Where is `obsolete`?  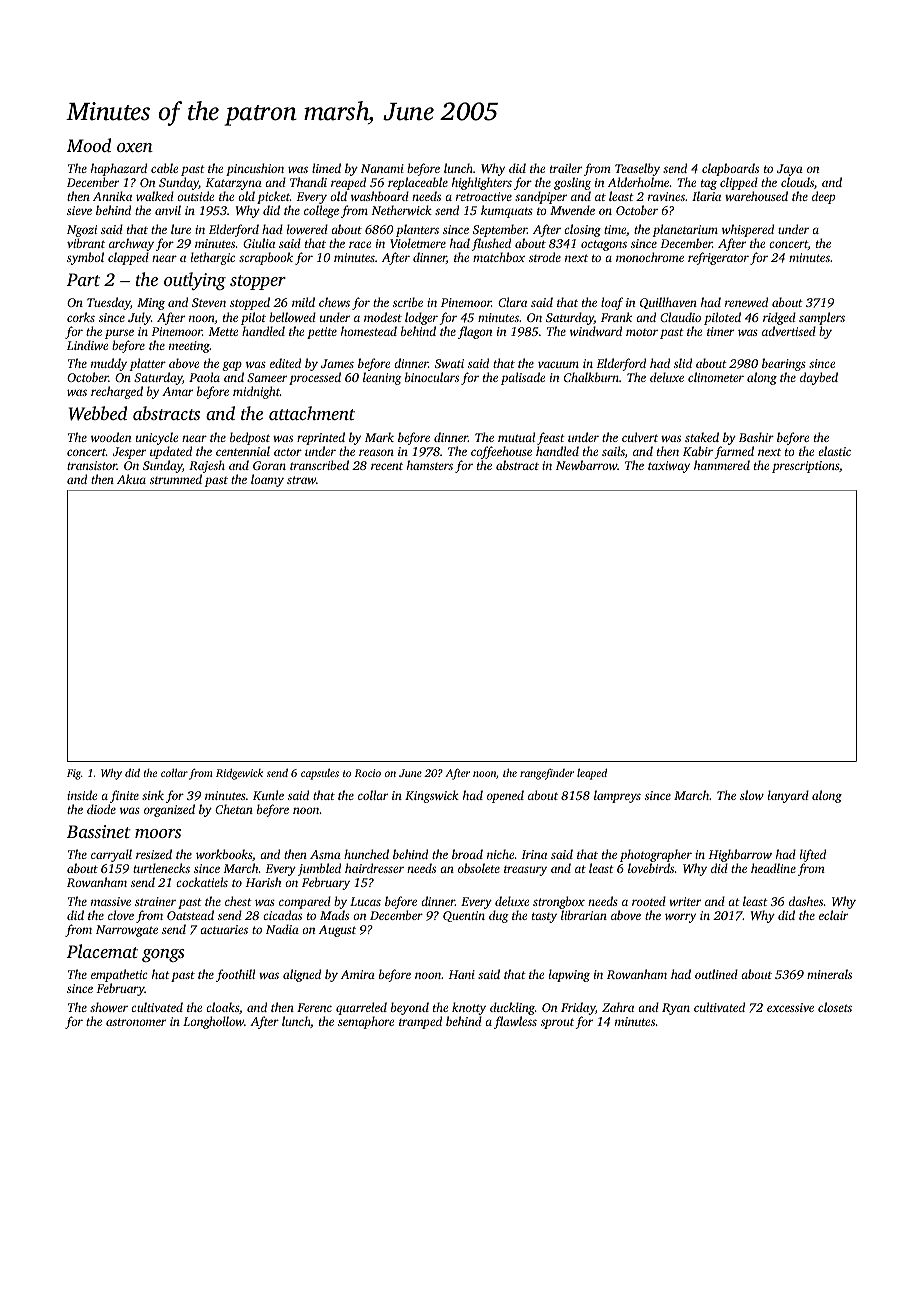 obsolete is located at coordinates (479, 868).
